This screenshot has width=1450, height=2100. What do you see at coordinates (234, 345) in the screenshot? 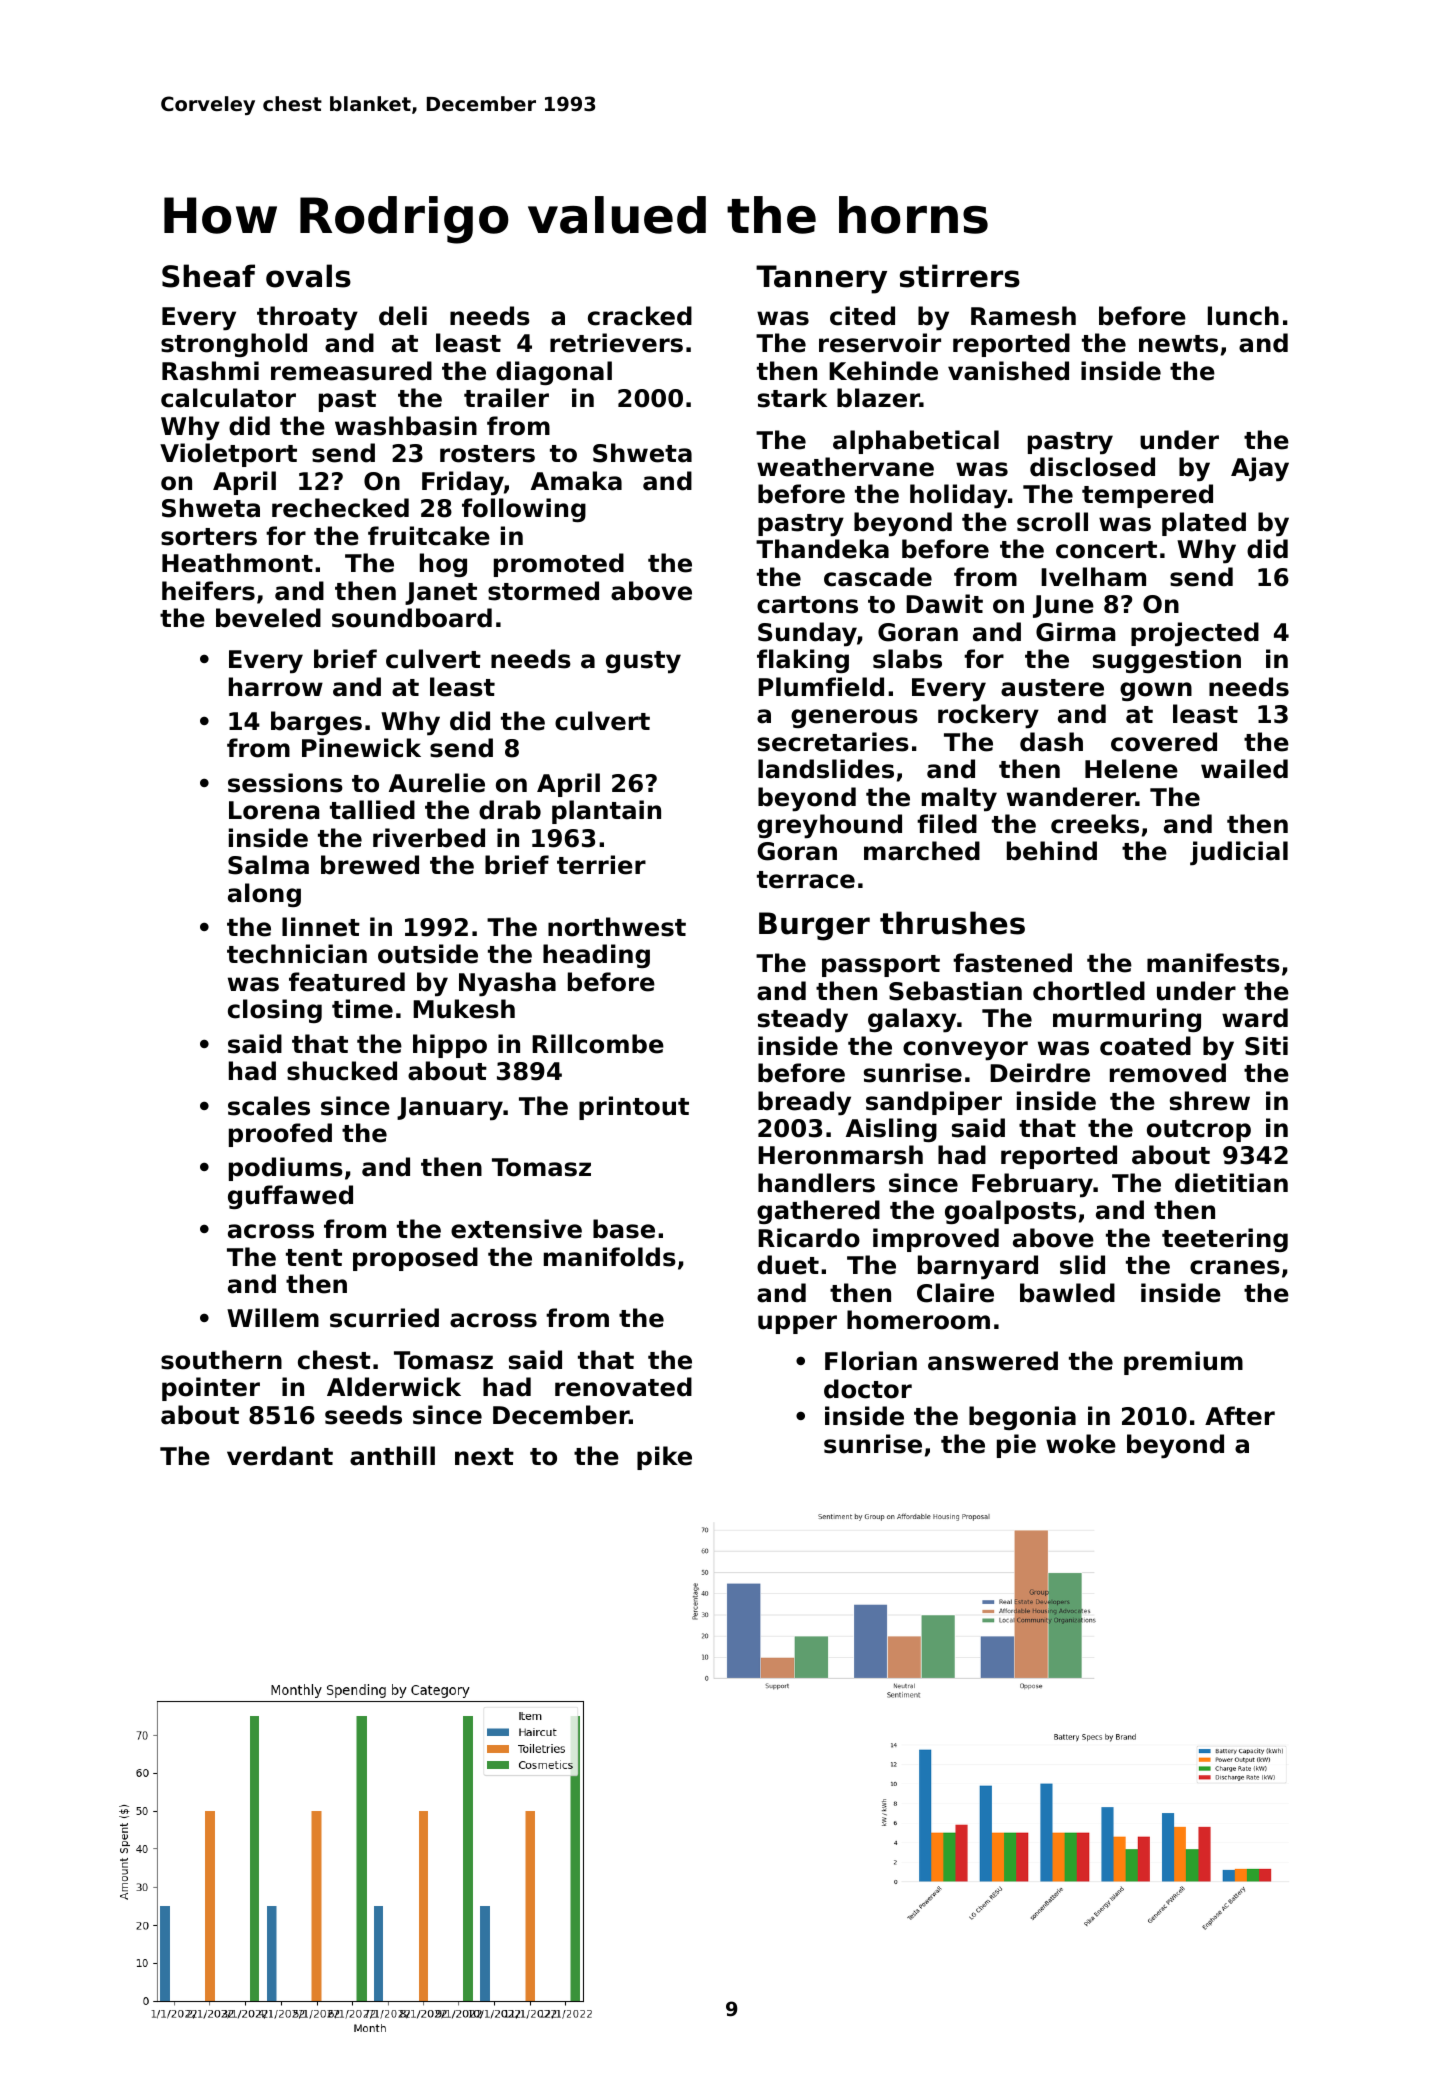
I see `stronghold` at bounding box center [234, 345].
